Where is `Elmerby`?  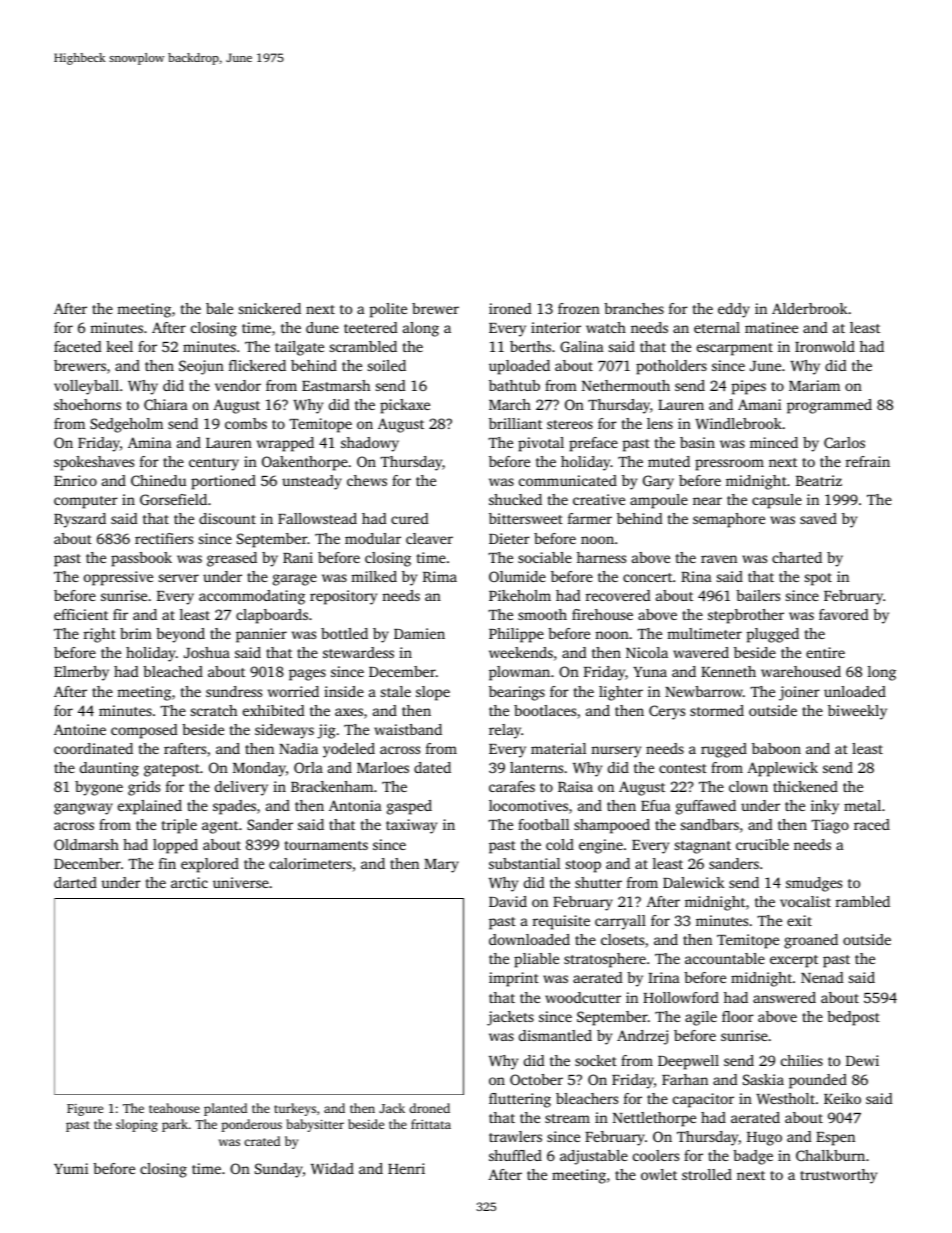 Elmerby is located at coordinates (81, 673).
